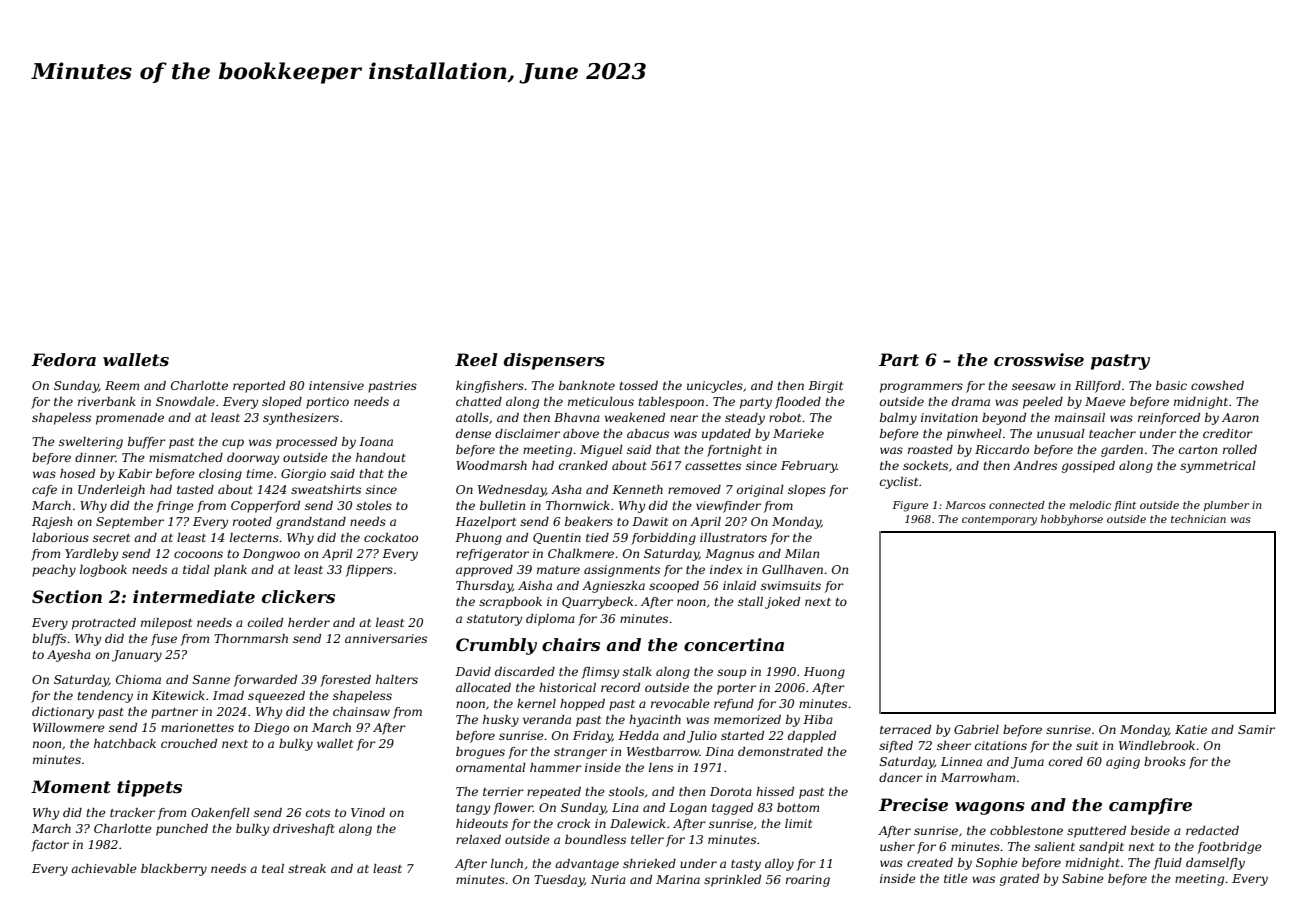 The image size is (1308, 924). What do you see at coordinates (1088, 467) in the page?
I see `gossiped` at bounding box center [1088, 467].
